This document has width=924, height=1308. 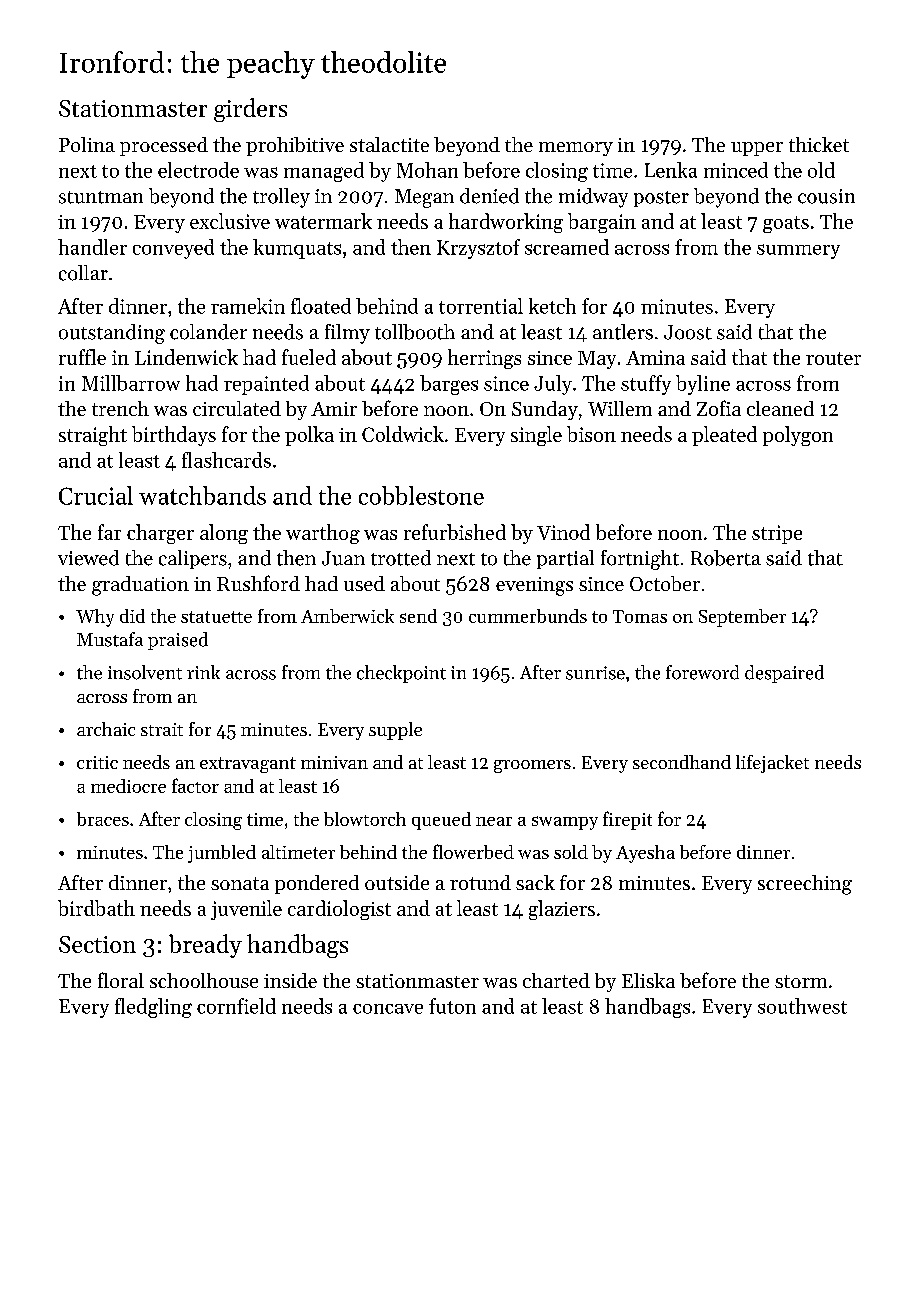 What do you see at coordinates (388, 1009) in the document?
I see `concave` at bounding box center [388, 1009].
